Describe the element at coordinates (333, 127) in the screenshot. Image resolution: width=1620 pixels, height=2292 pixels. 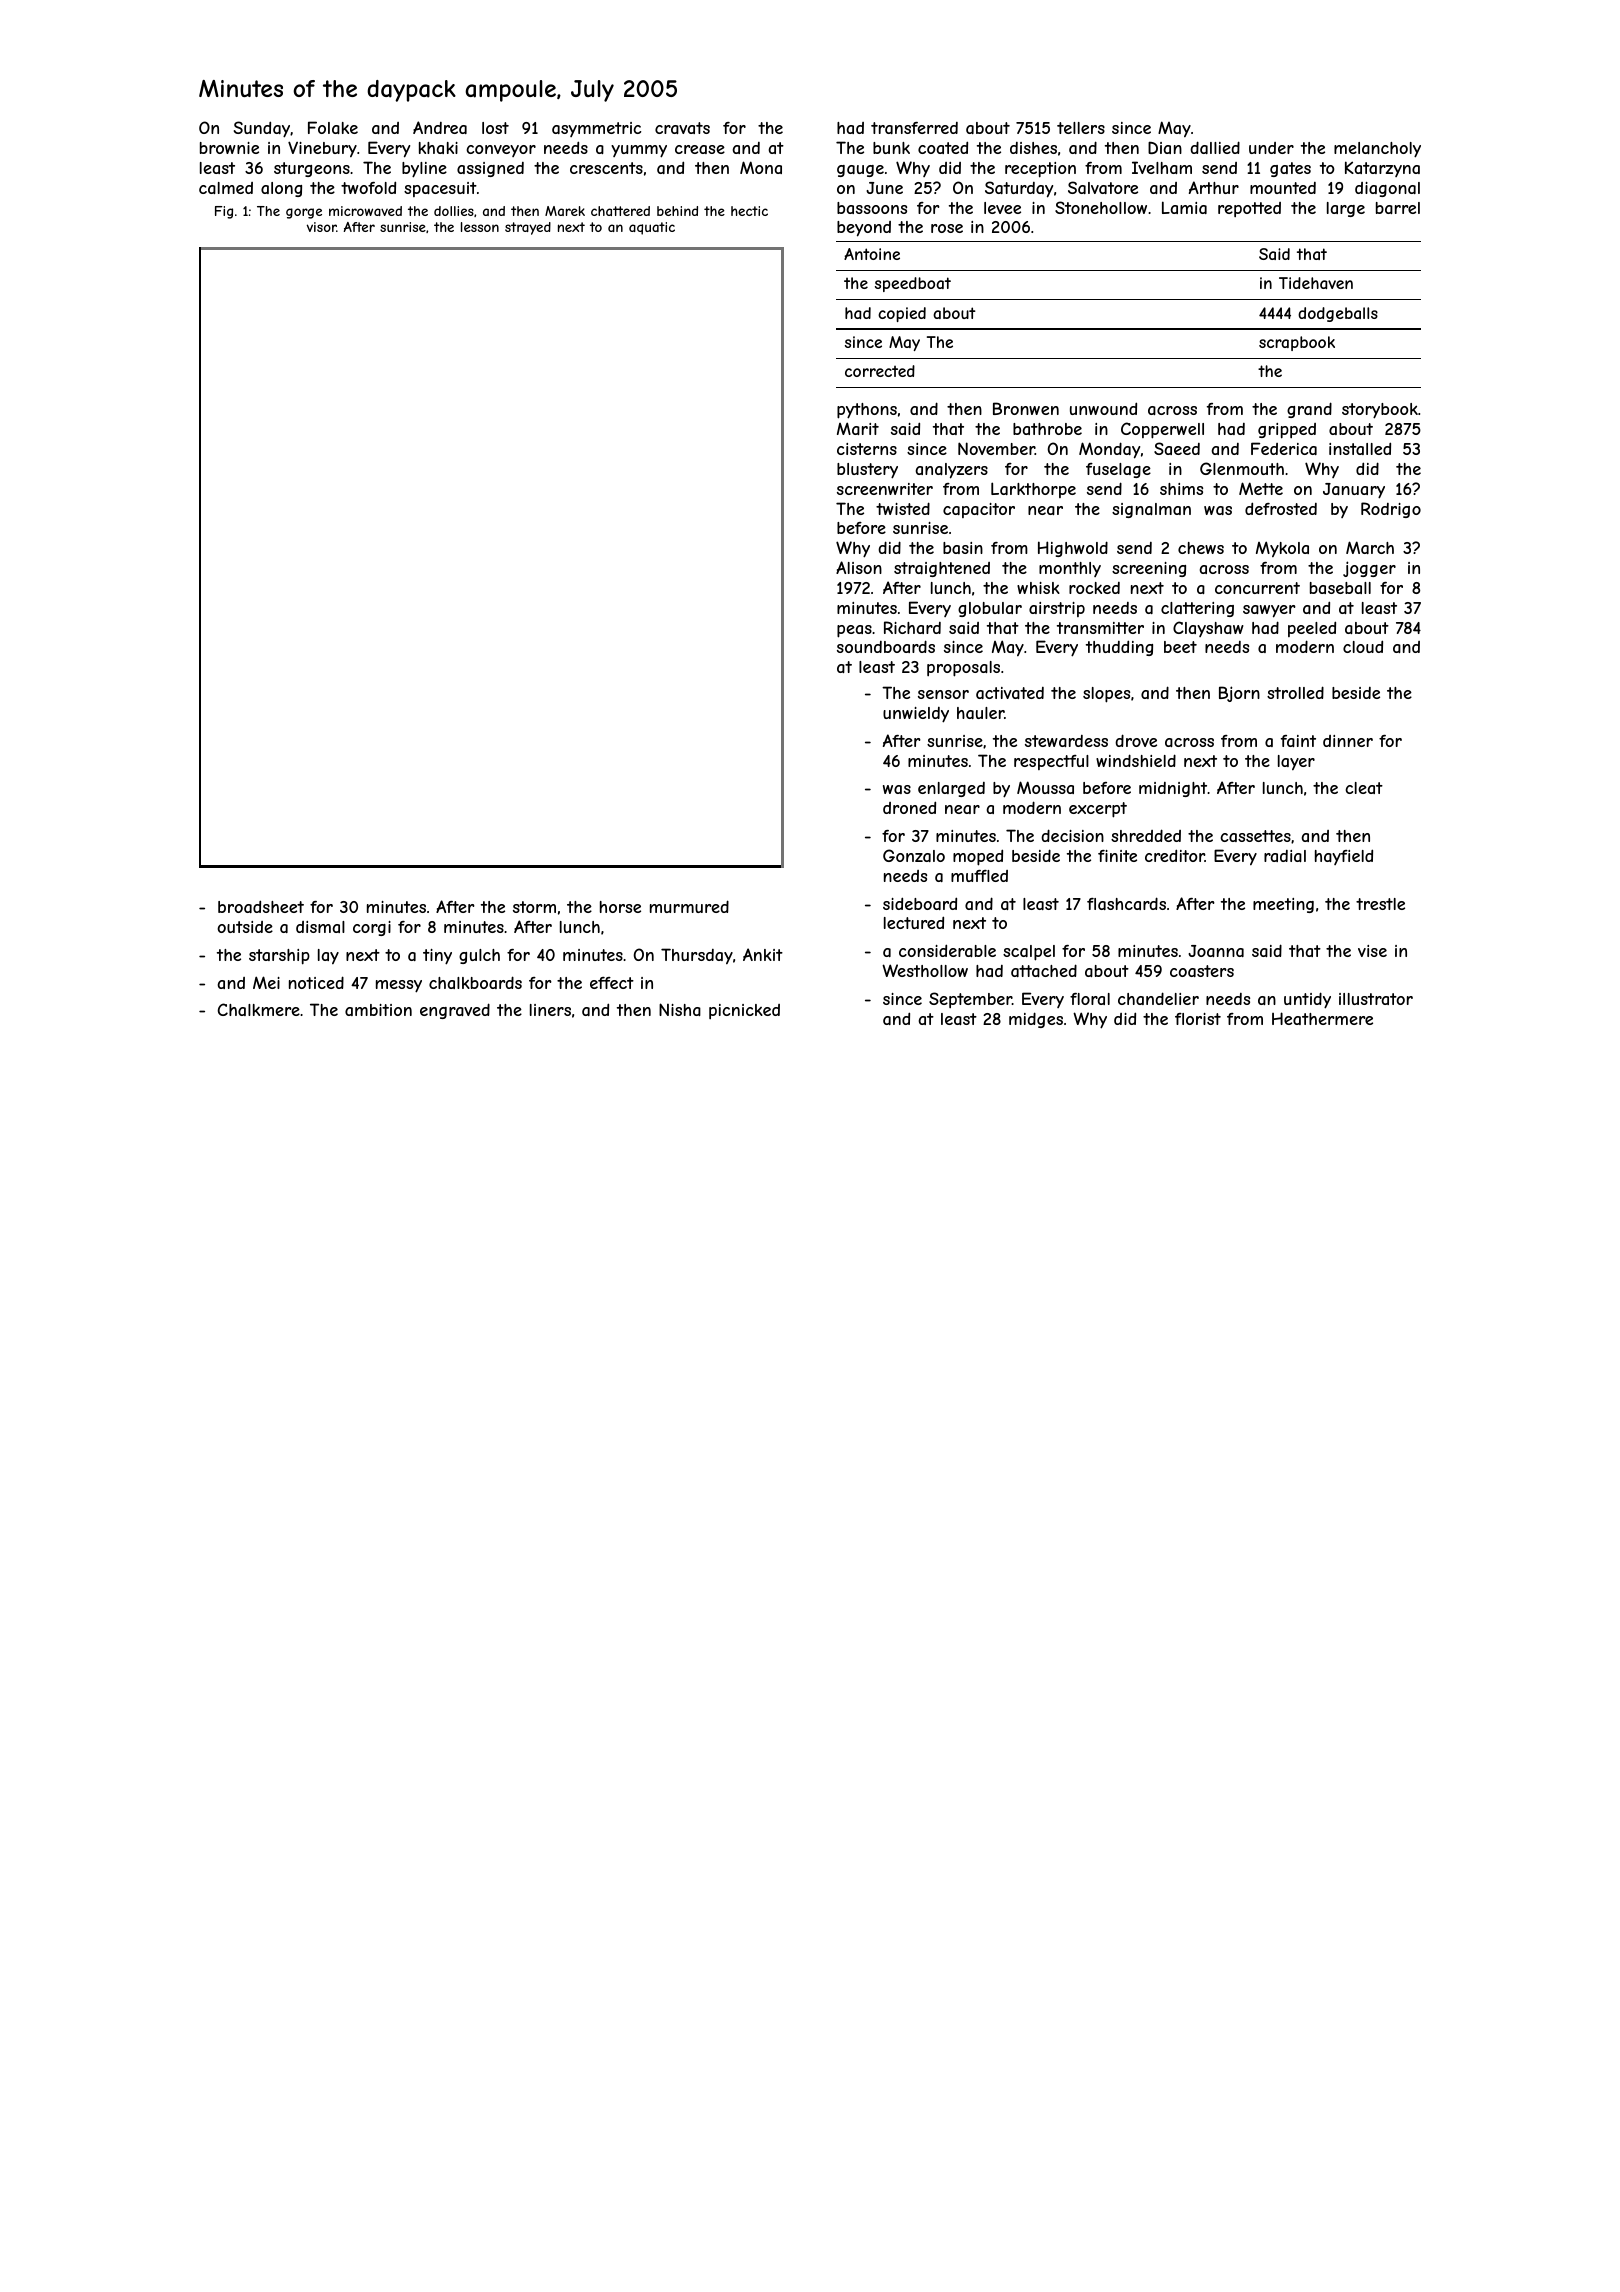
I see `Folake` at that location.
